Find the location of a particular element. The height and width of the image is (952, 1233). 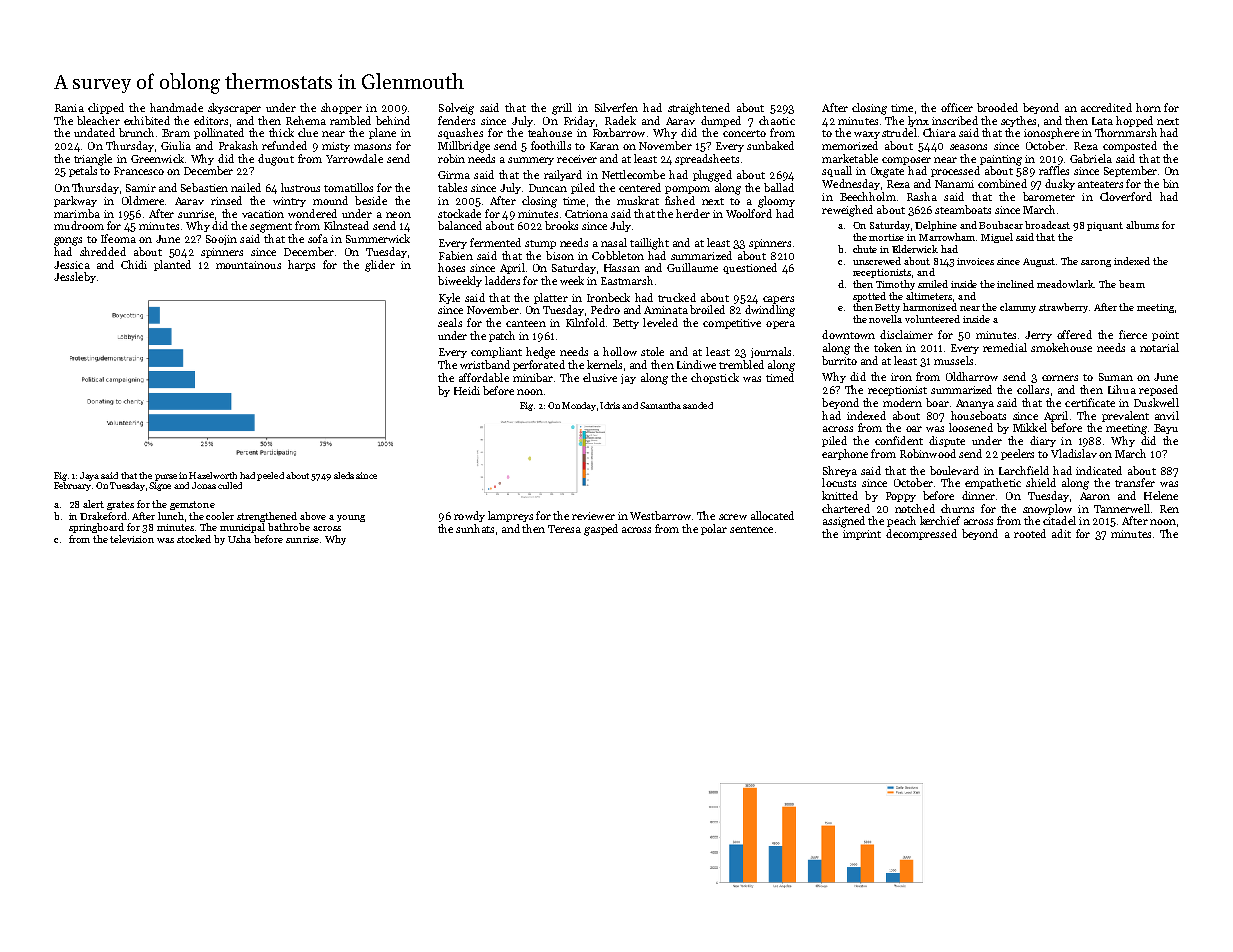

accredited is located at coordinates (1106, 107).
